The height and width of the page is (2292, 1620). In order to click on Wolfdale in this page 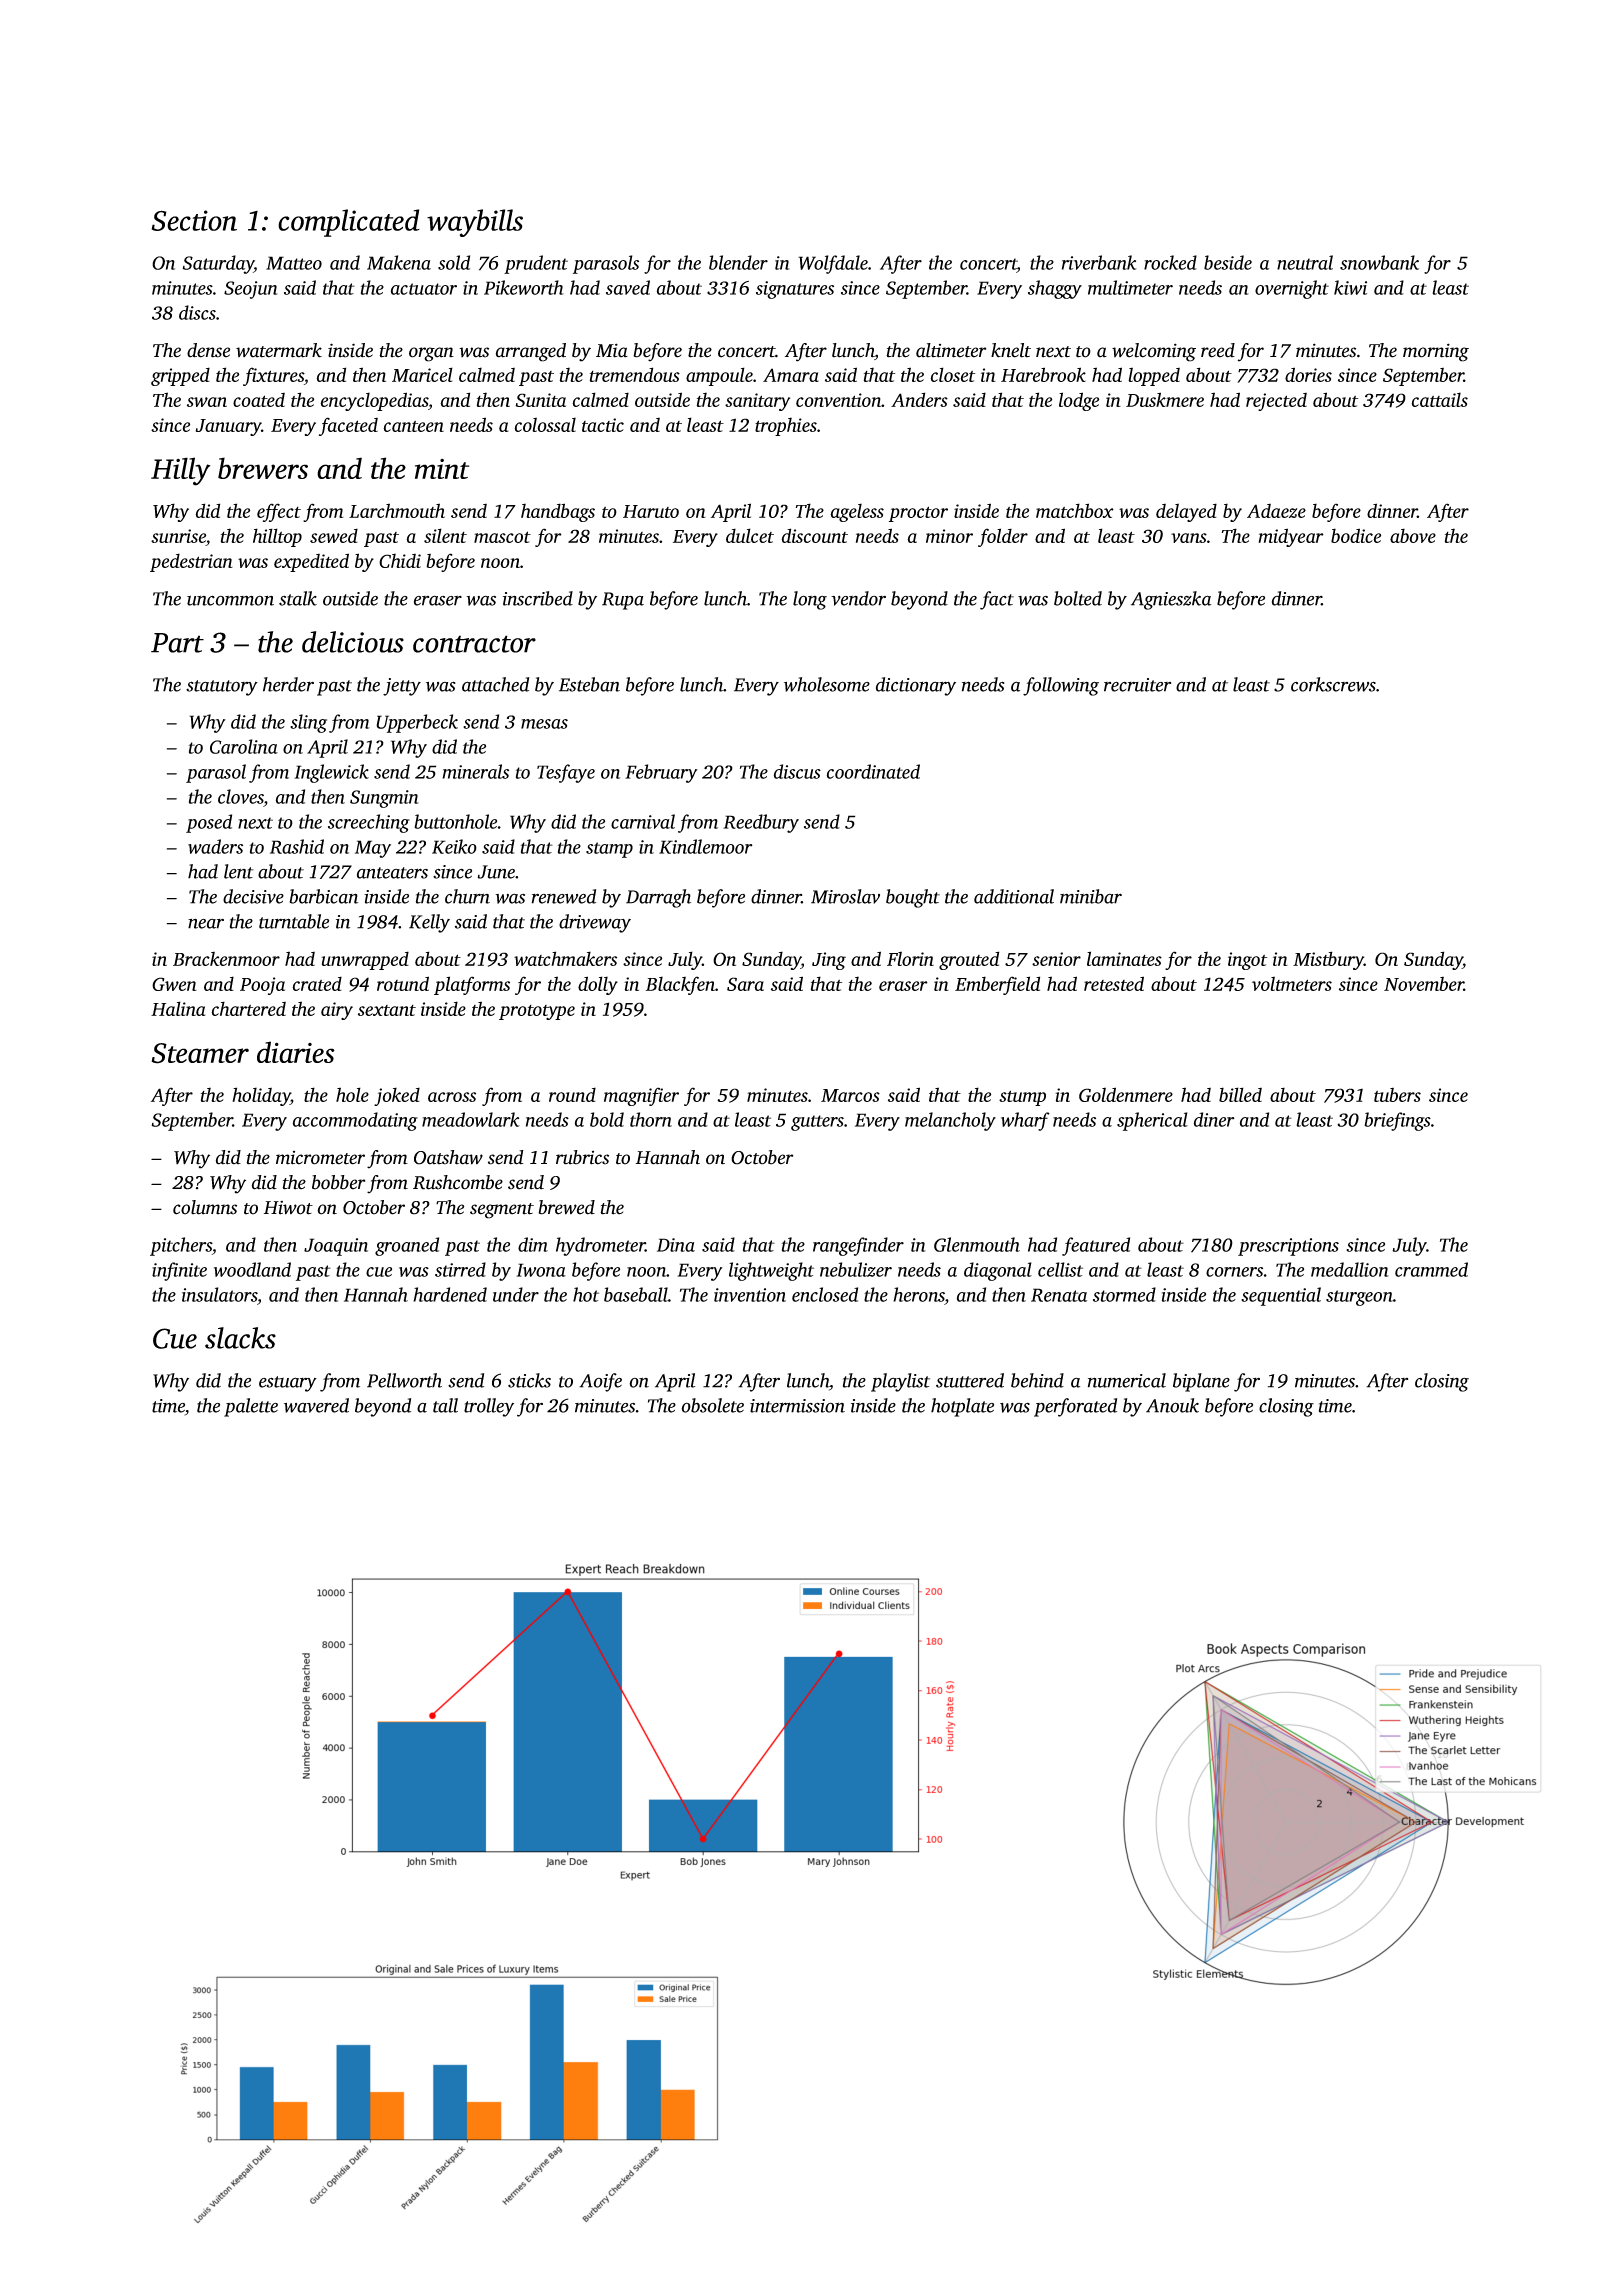, I will do `click(833, 264)`.
